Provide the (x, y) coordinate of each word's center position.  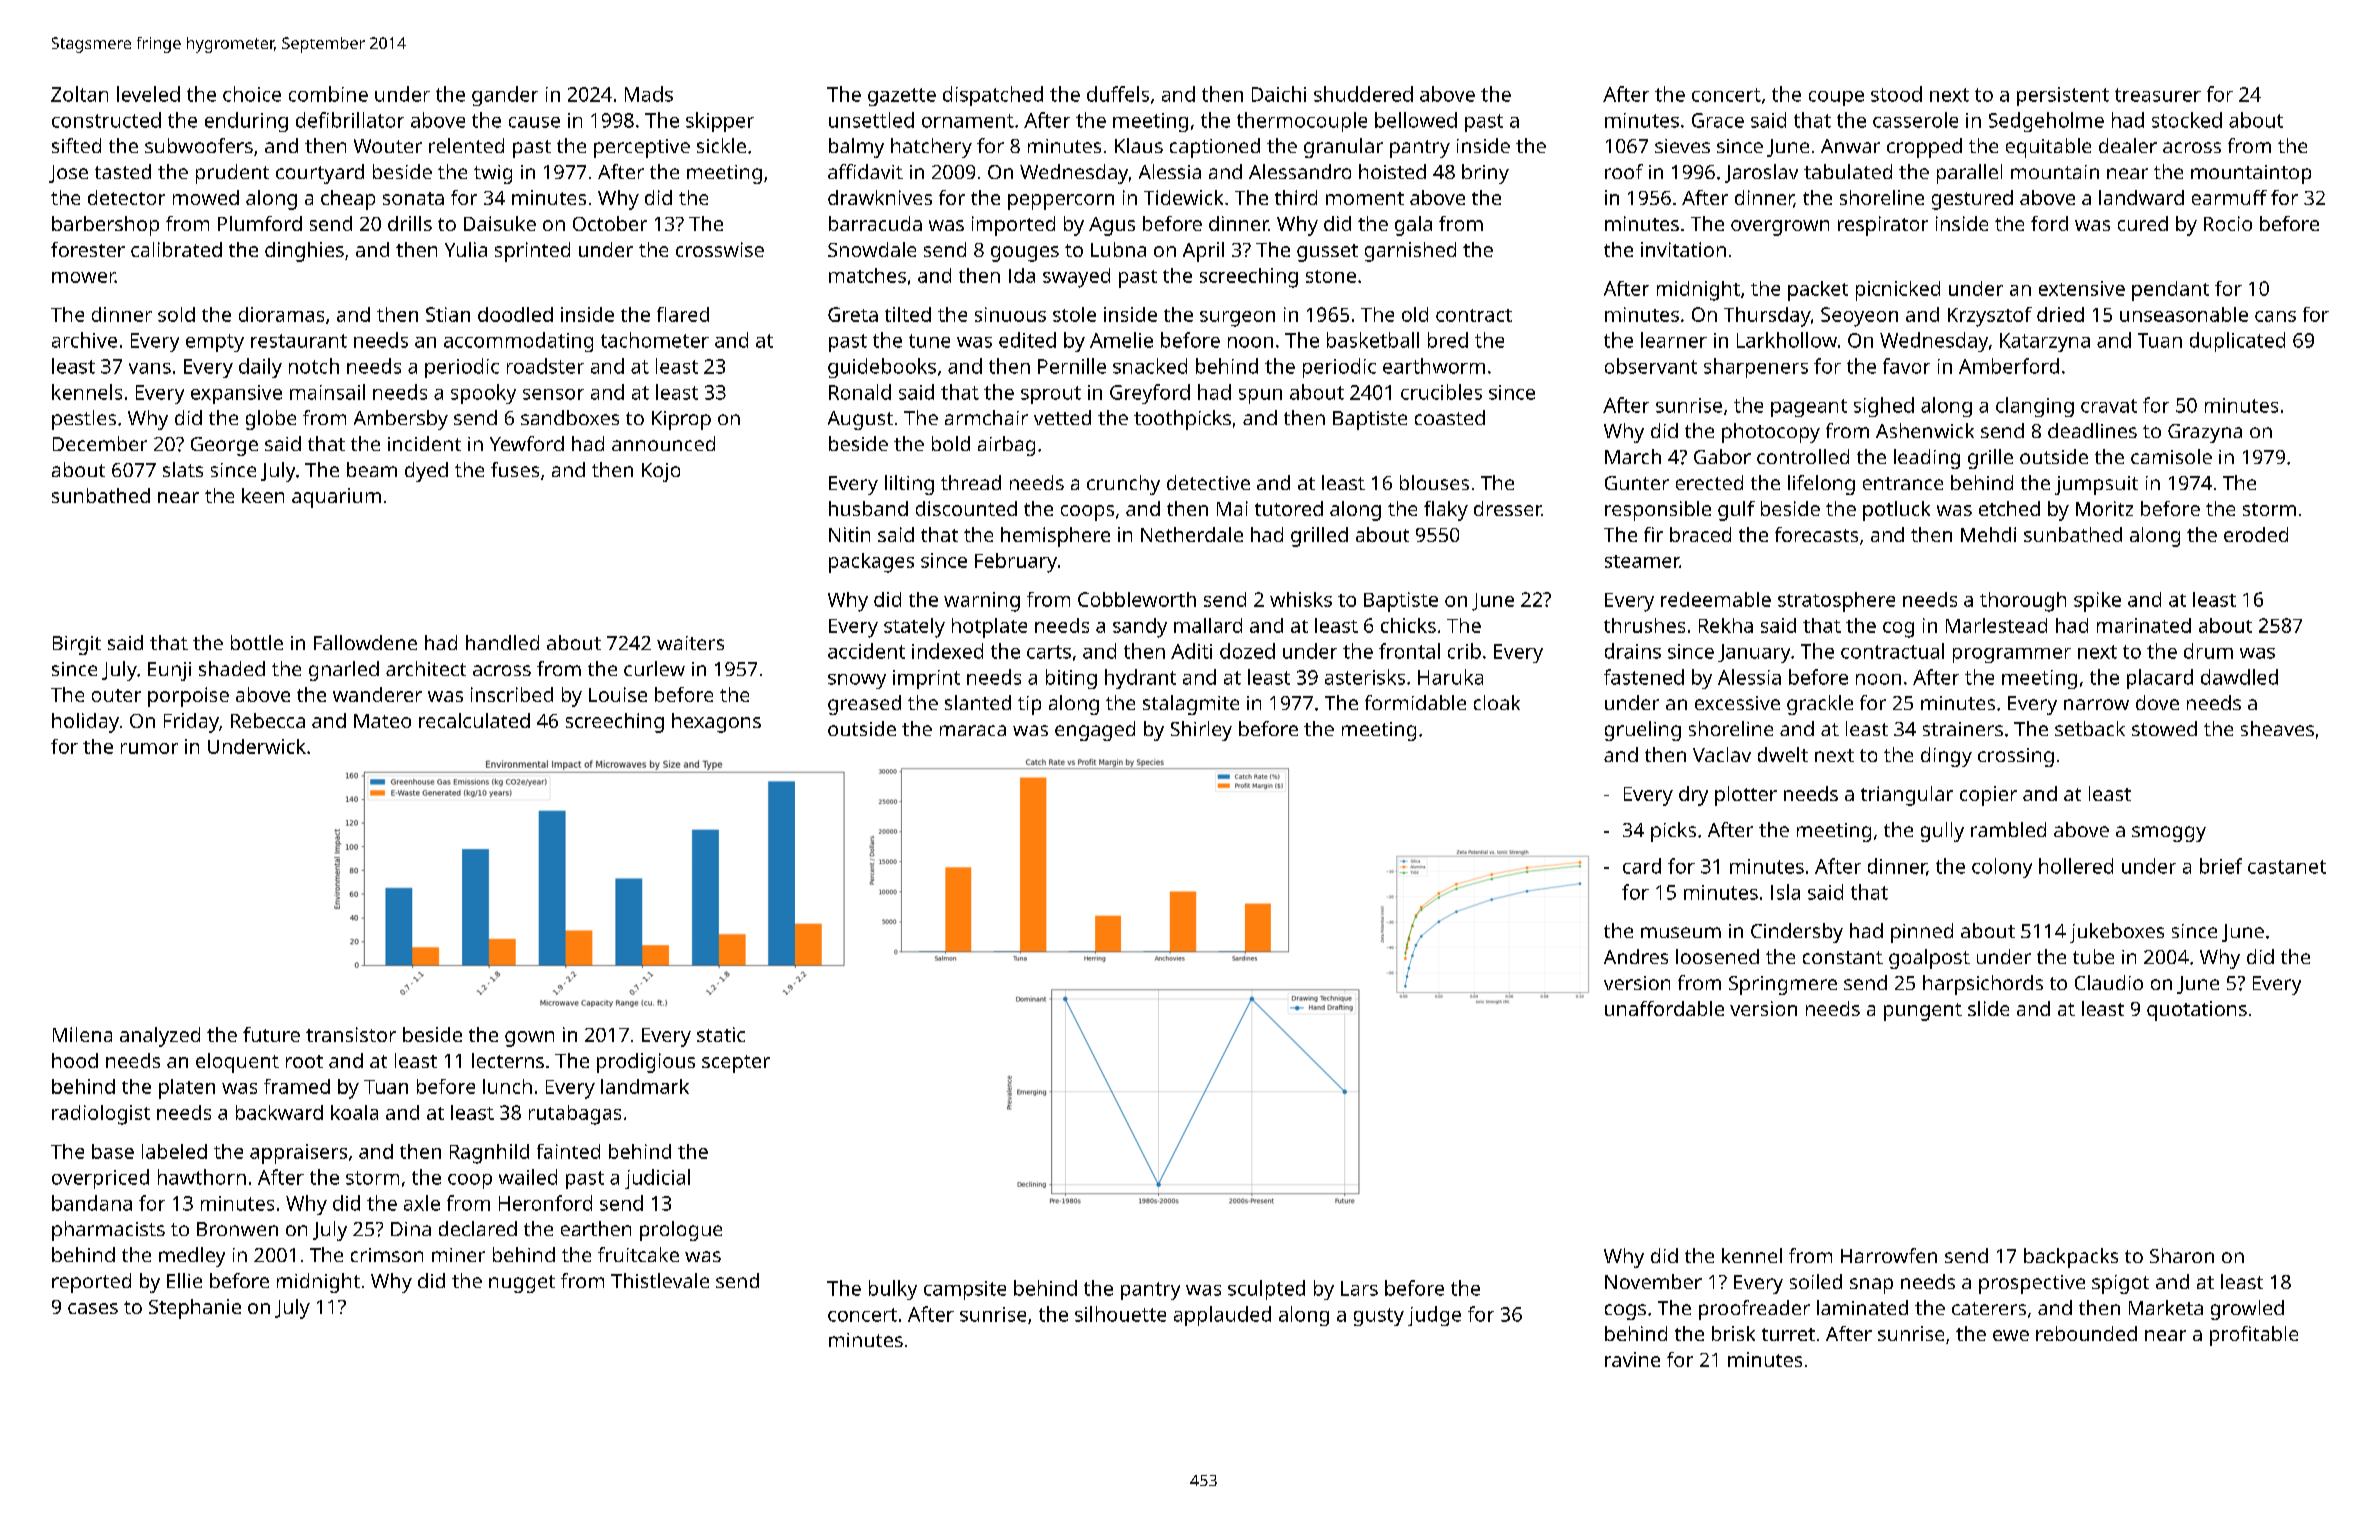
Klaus (1139, 145)
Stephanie (195, 1309)
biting (1071, 679)
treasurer (2158, 95)
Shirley (1201, 731)
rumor (149, 748)
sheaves (2277, 728)
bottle (257, 642)
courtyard (320, 174)
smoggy (2169, 834)
